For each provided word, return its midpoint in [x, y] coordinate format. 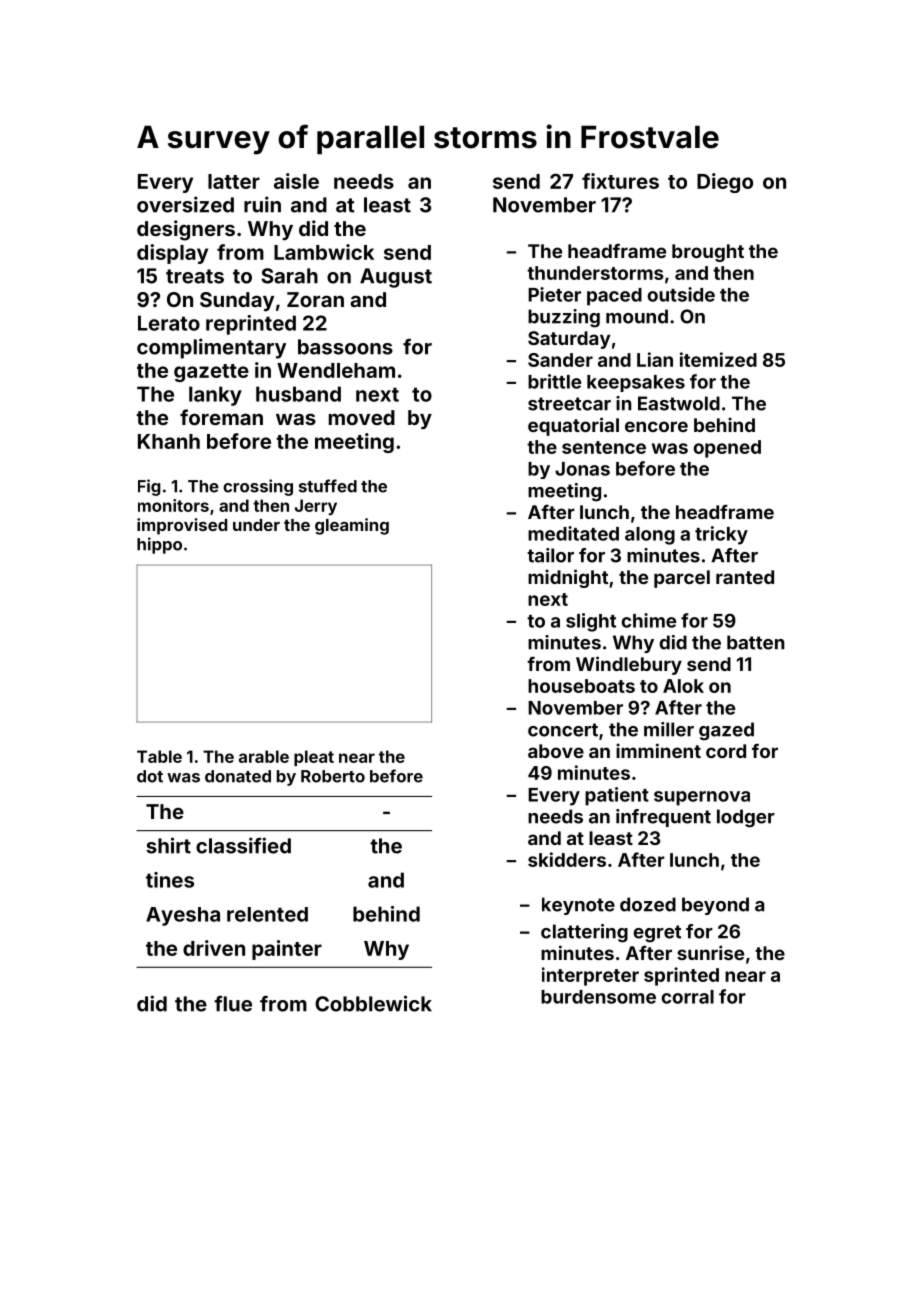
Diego [725, 183]
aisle [296, 181]
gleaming [352, 526]
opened [727, 449]
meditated [573, 533]
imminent [658, 750]
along [650, 536]
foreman [221, 417]
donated [238, 776]
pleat [314, 758]
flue [233, 1003]
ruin [262, 204]
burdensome [598, 997]
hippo [159, 545]
